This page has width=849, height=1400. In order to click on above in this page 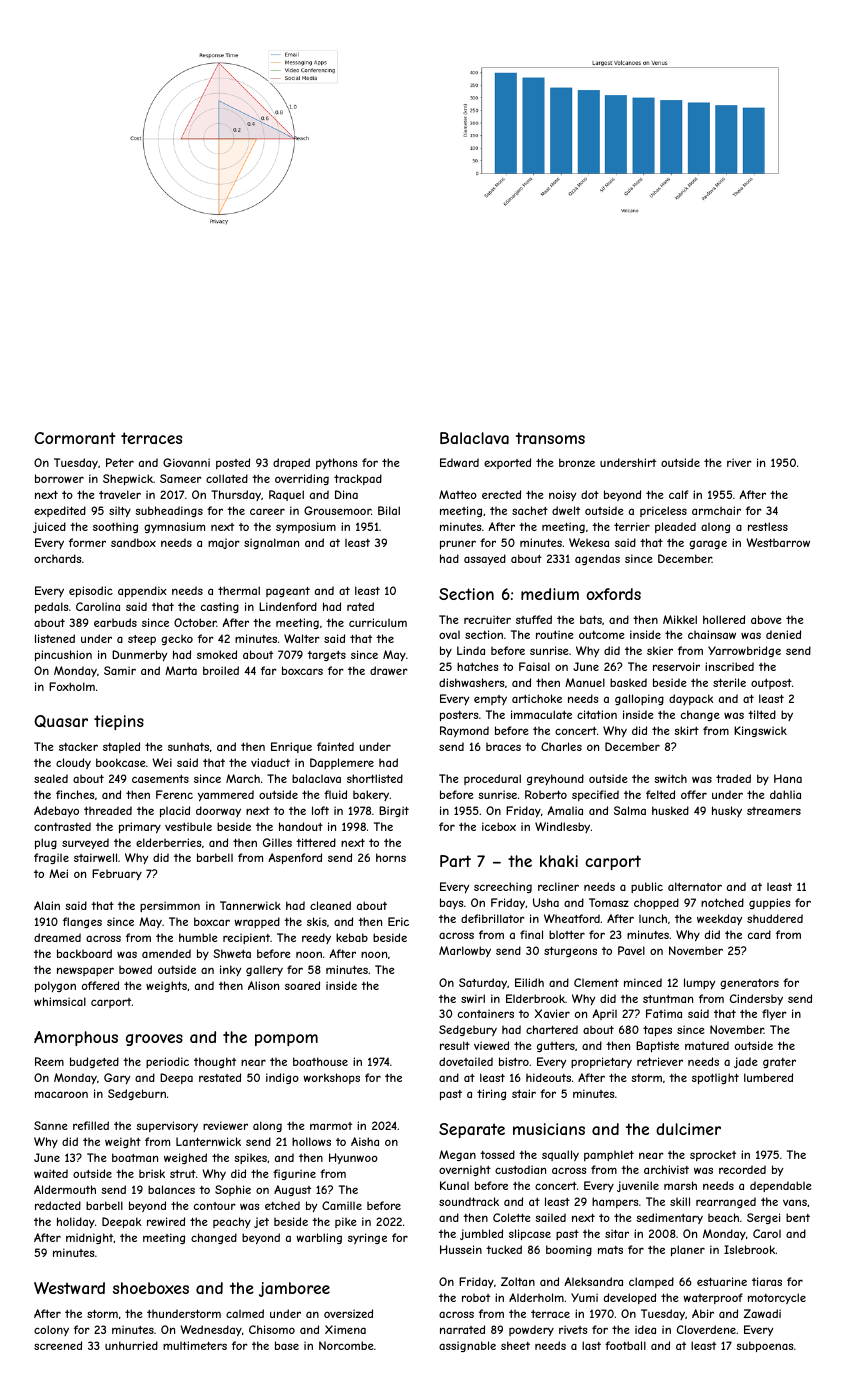, I will do `click(766, 619)`.
